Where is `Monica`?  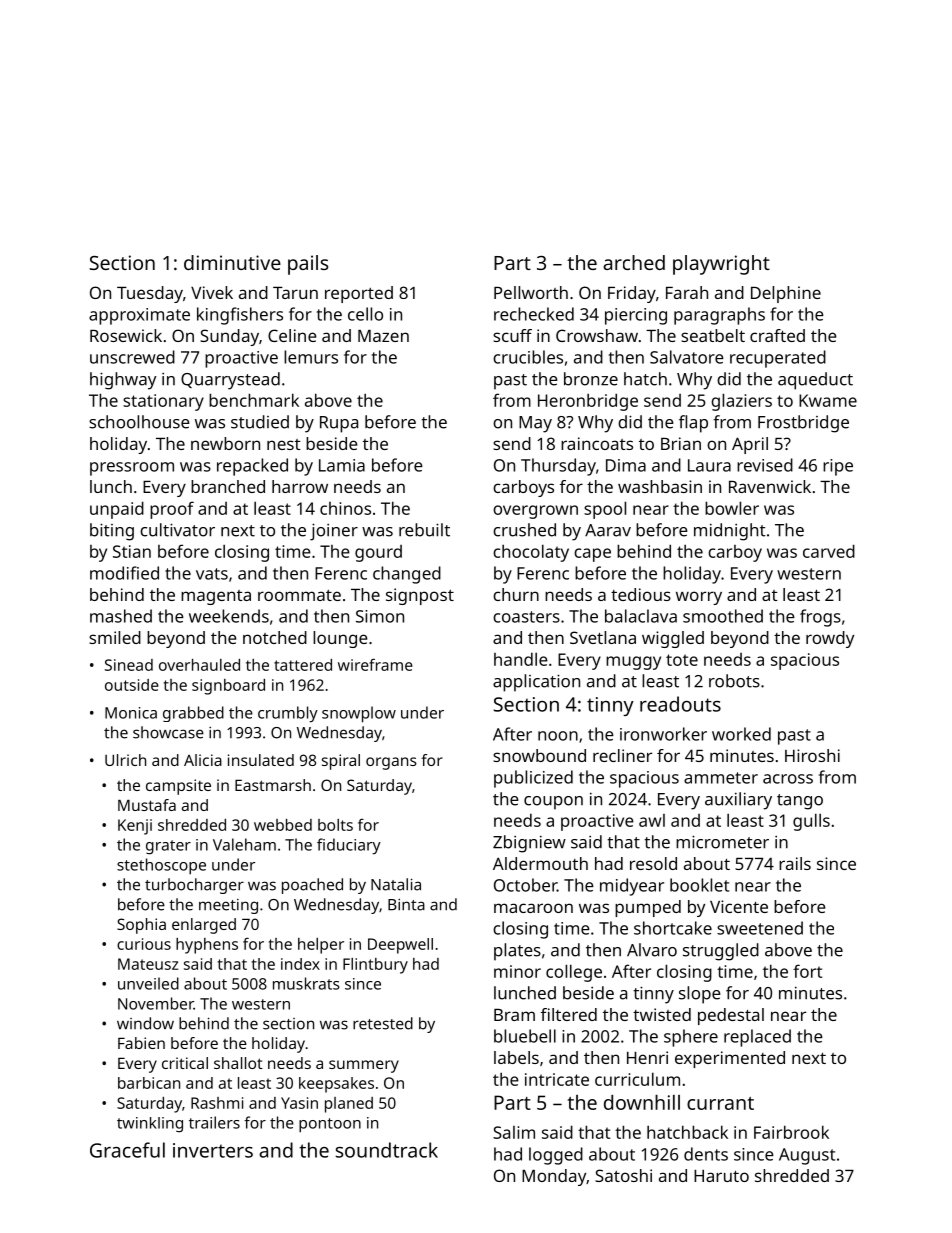 Monica is located at coordinates (131, 713).
